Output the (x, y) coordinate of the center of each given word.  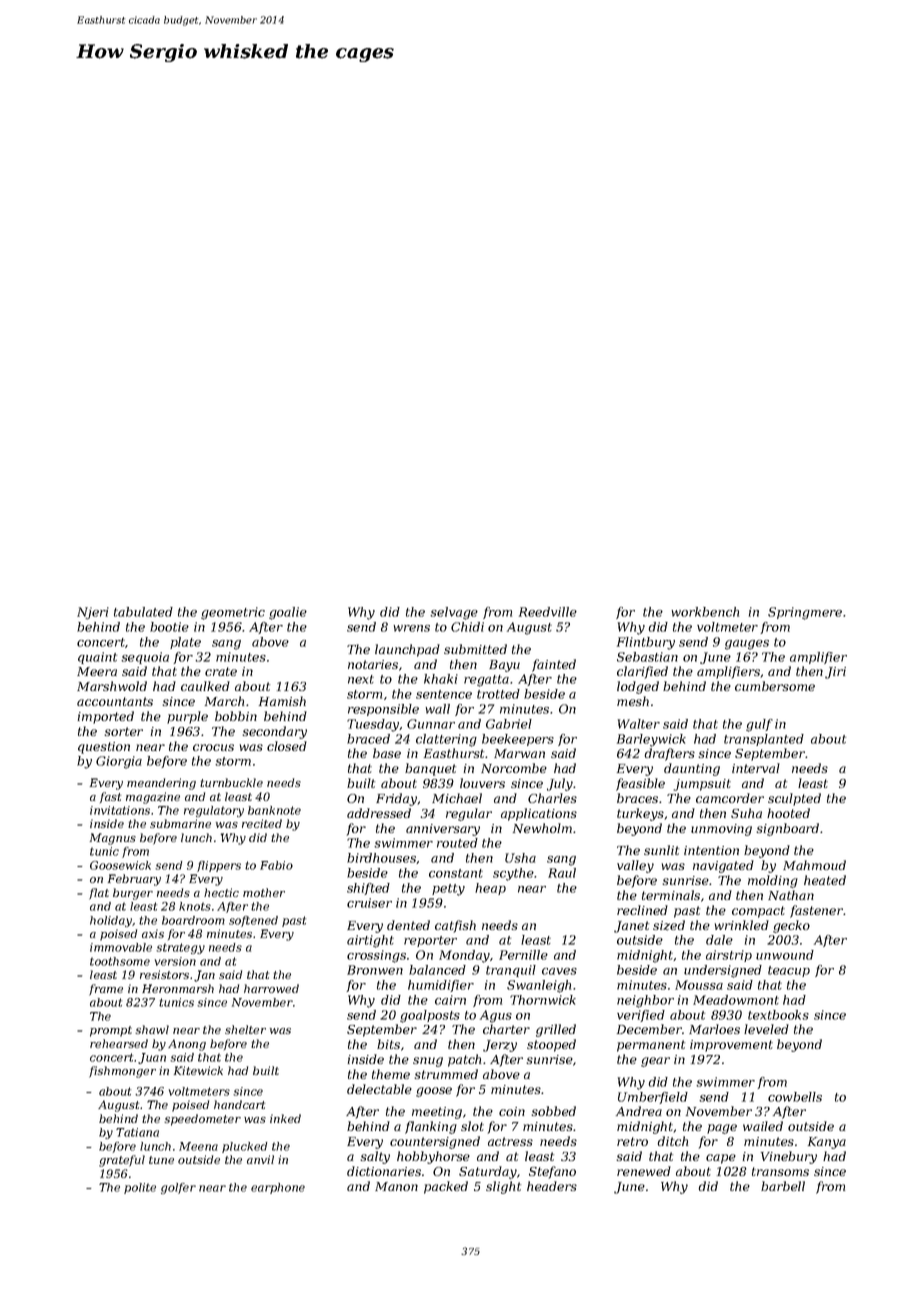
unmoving (721, 830)
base (387, 753)
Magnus (113, 839)
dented (408, 925)
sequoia (145, 658)
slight (503, 1187)
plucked (245, 1147)
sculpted (794, 799)
